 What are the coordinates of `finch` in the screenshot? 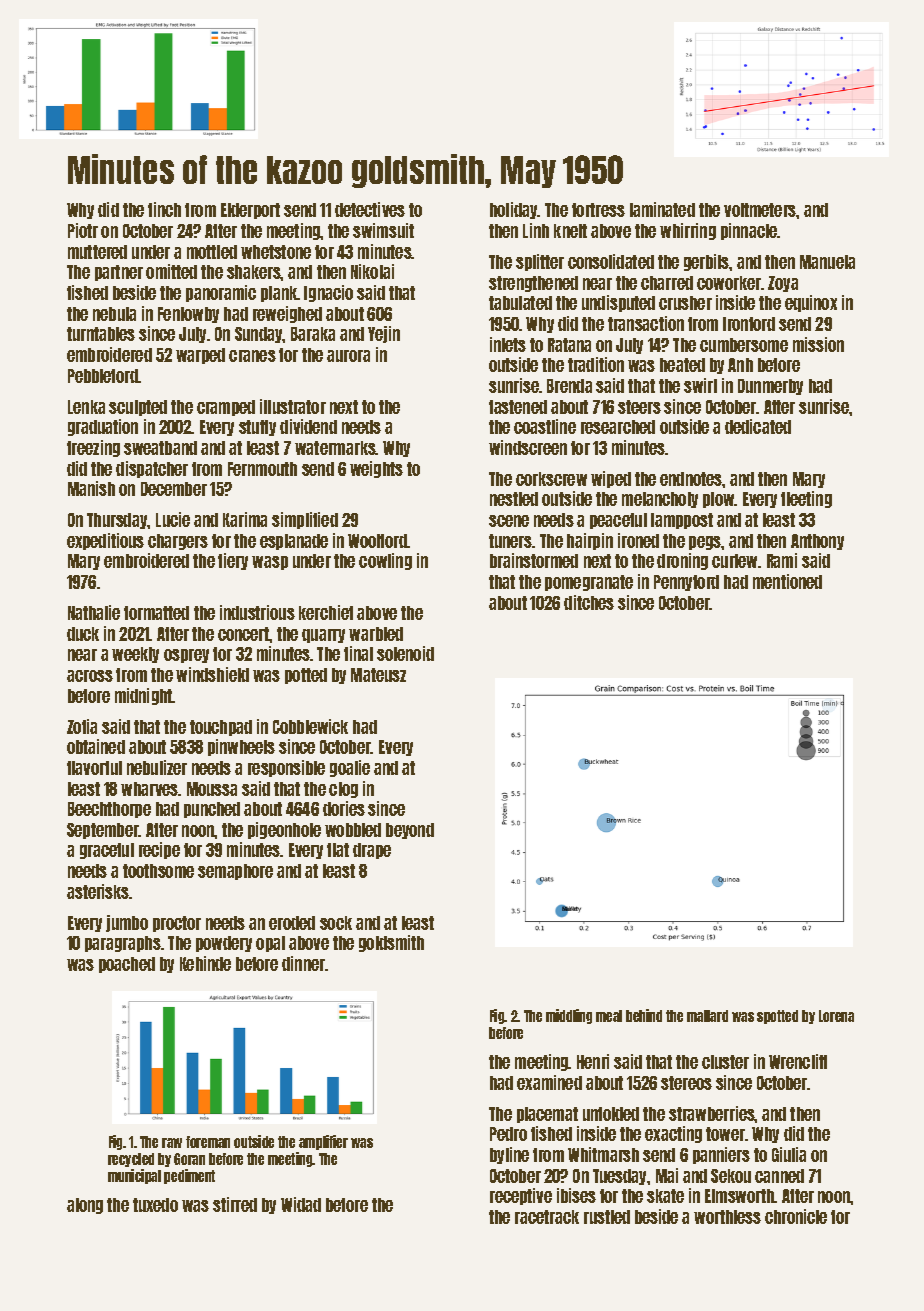 It's located at (164, 209).
